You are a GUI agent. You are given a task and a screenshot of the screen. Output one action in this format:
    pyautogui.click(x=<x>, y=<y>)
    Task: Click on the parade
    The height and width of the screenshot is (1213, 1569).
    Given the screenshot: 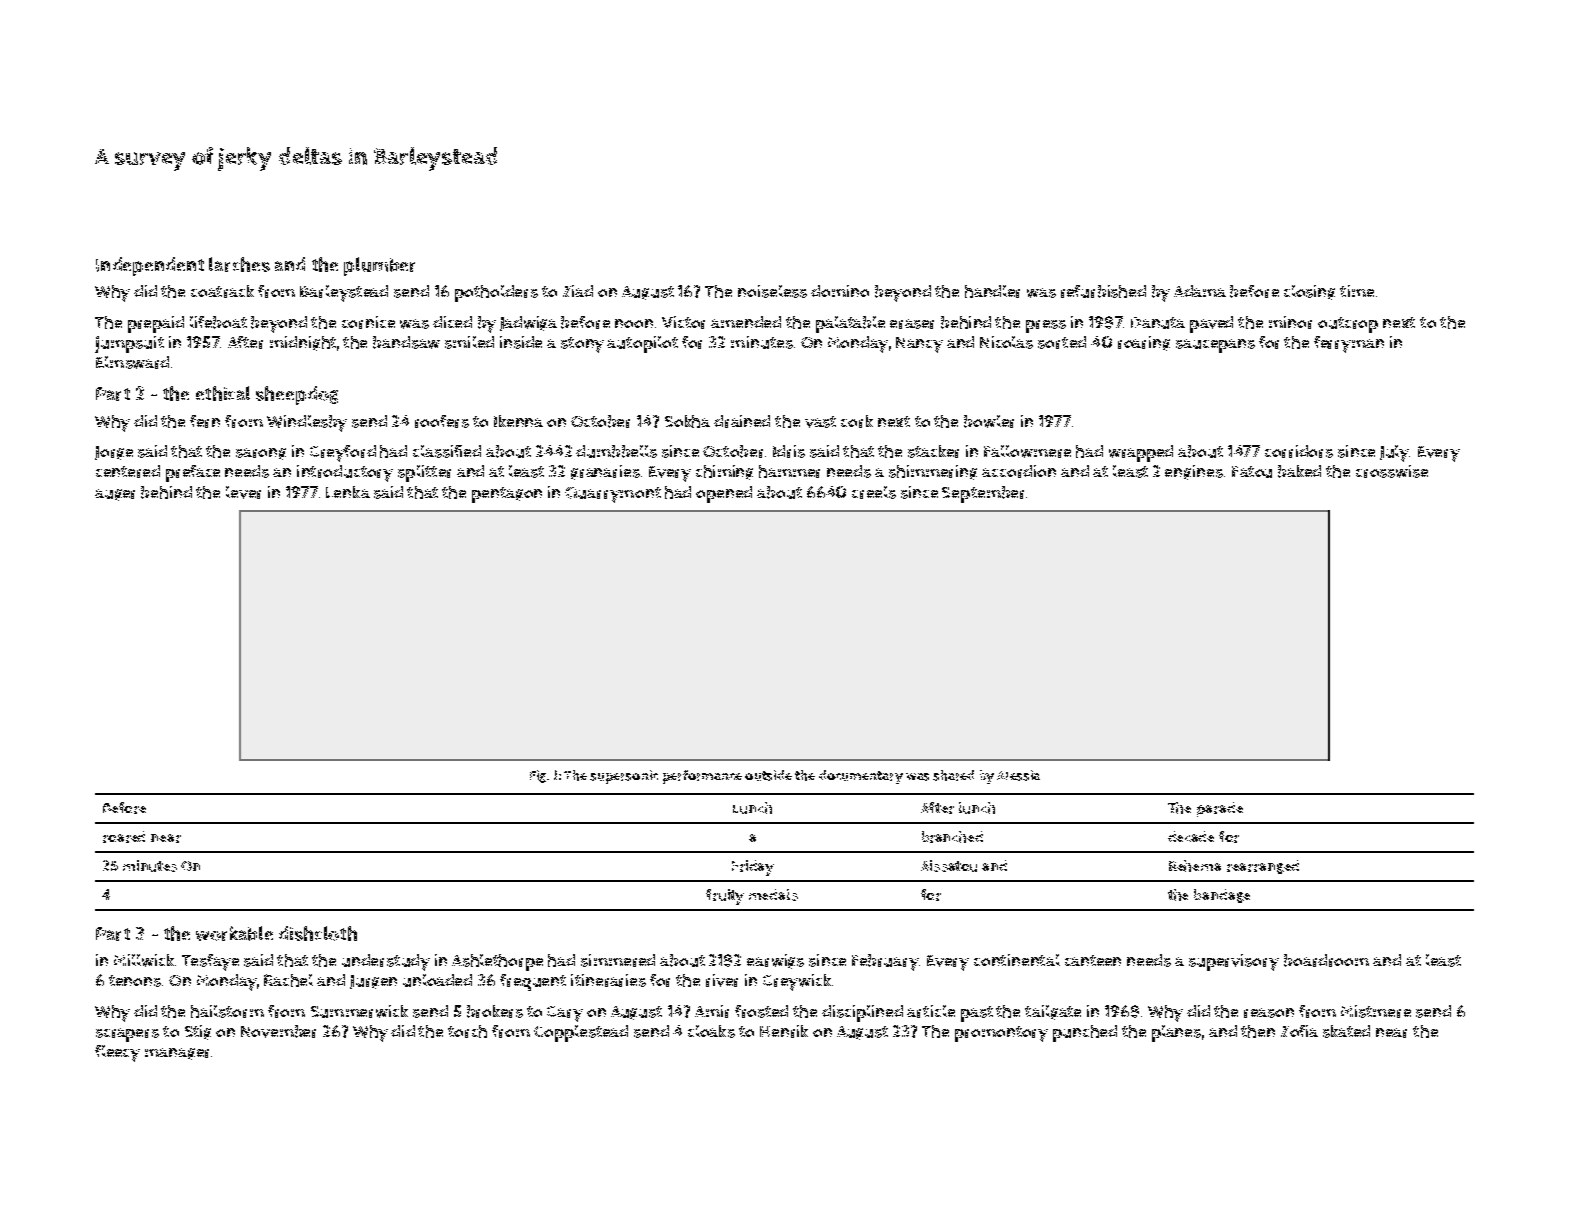 What is the action you would take?
    pyautogui.click(x=1220, y=809)
